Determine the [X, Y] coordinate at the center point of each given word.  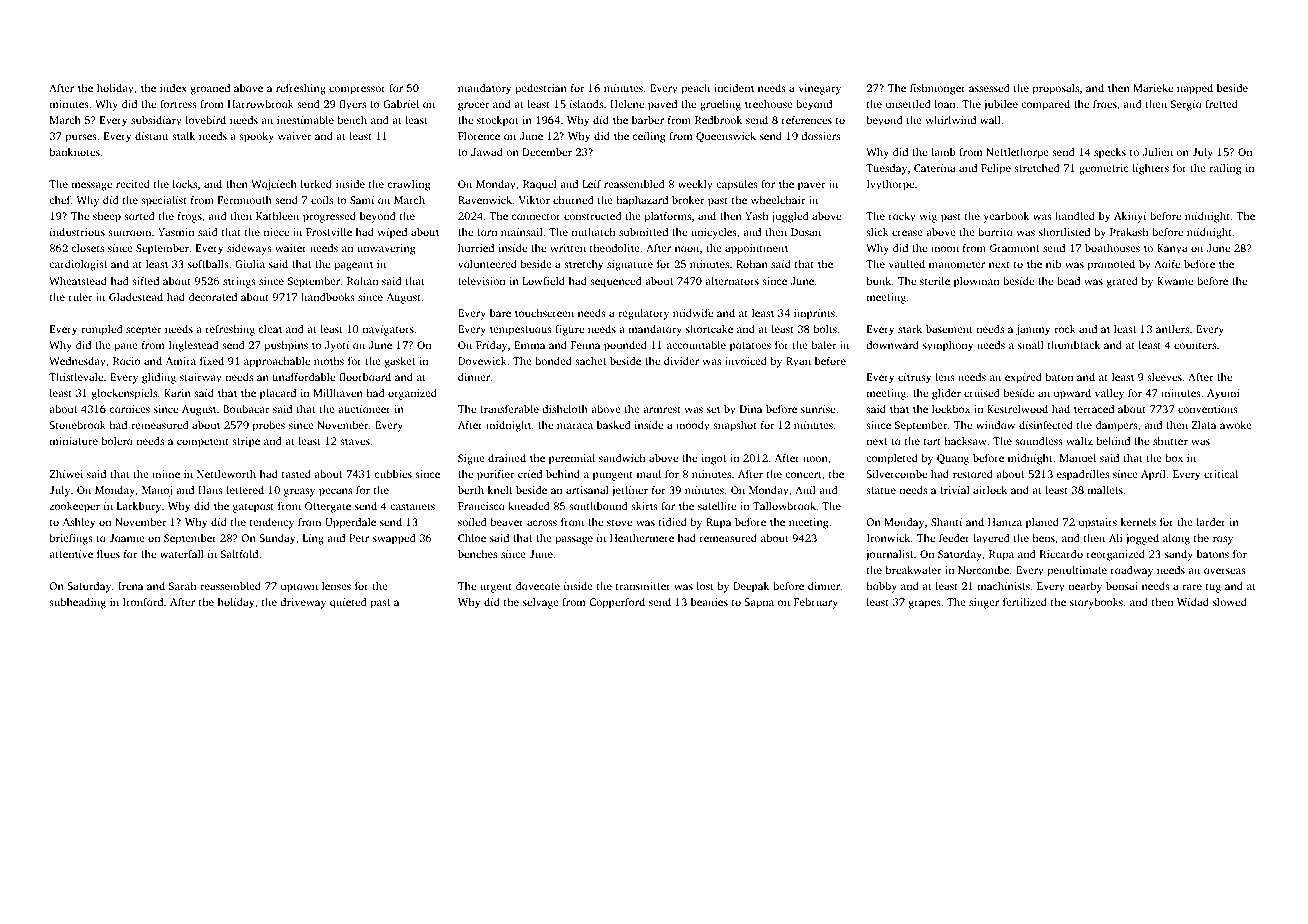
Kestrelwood [1017, 409]
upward [1072, 394]
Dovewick [482, 361]
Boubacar [246, 409]
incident [734, 88]
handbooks [328, 297]
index [173, 88]
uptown [299, 588]
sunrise [818, 409]
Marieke [1153, 88]
